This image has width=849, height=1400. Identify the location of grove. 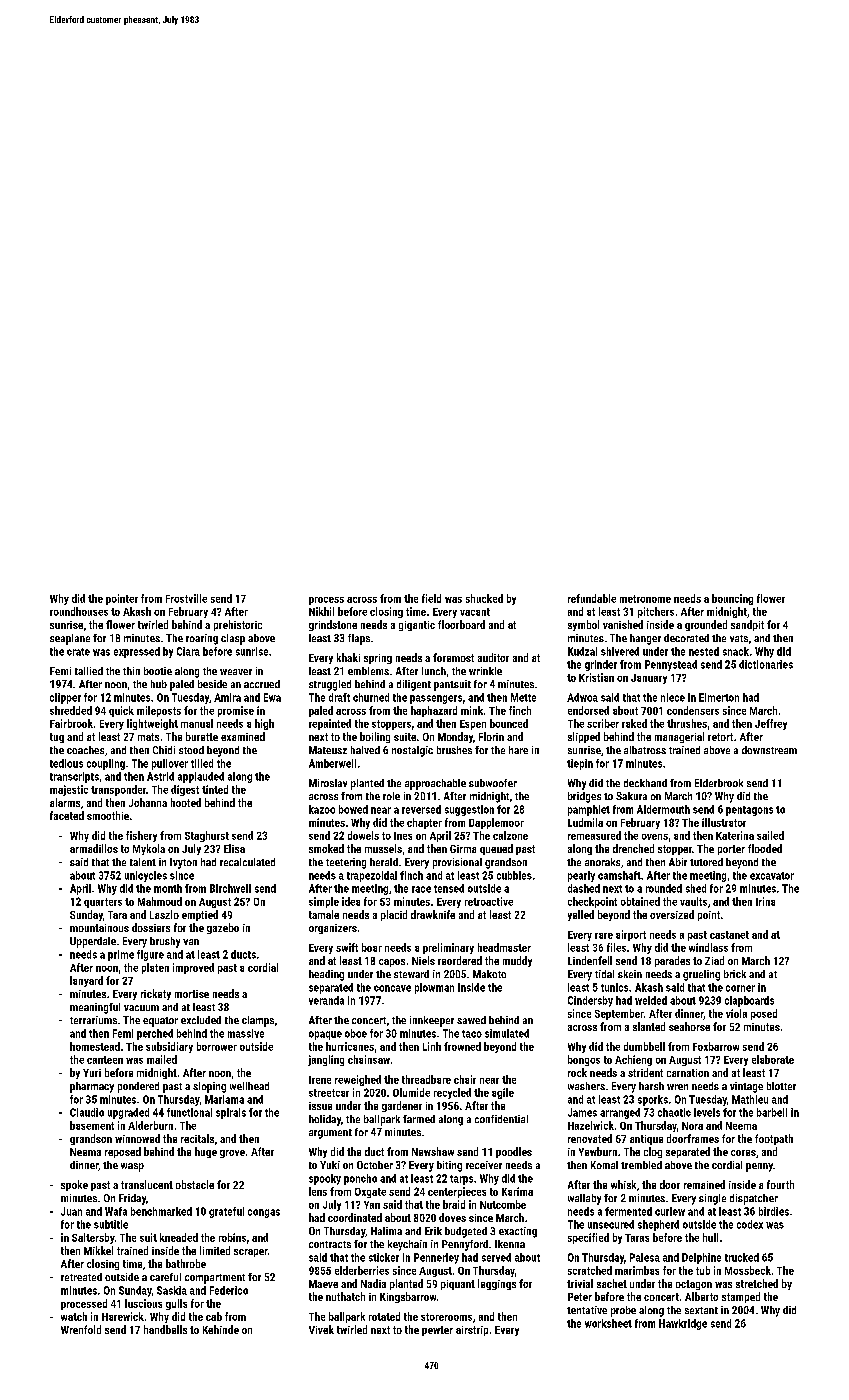
(232, 1154).
